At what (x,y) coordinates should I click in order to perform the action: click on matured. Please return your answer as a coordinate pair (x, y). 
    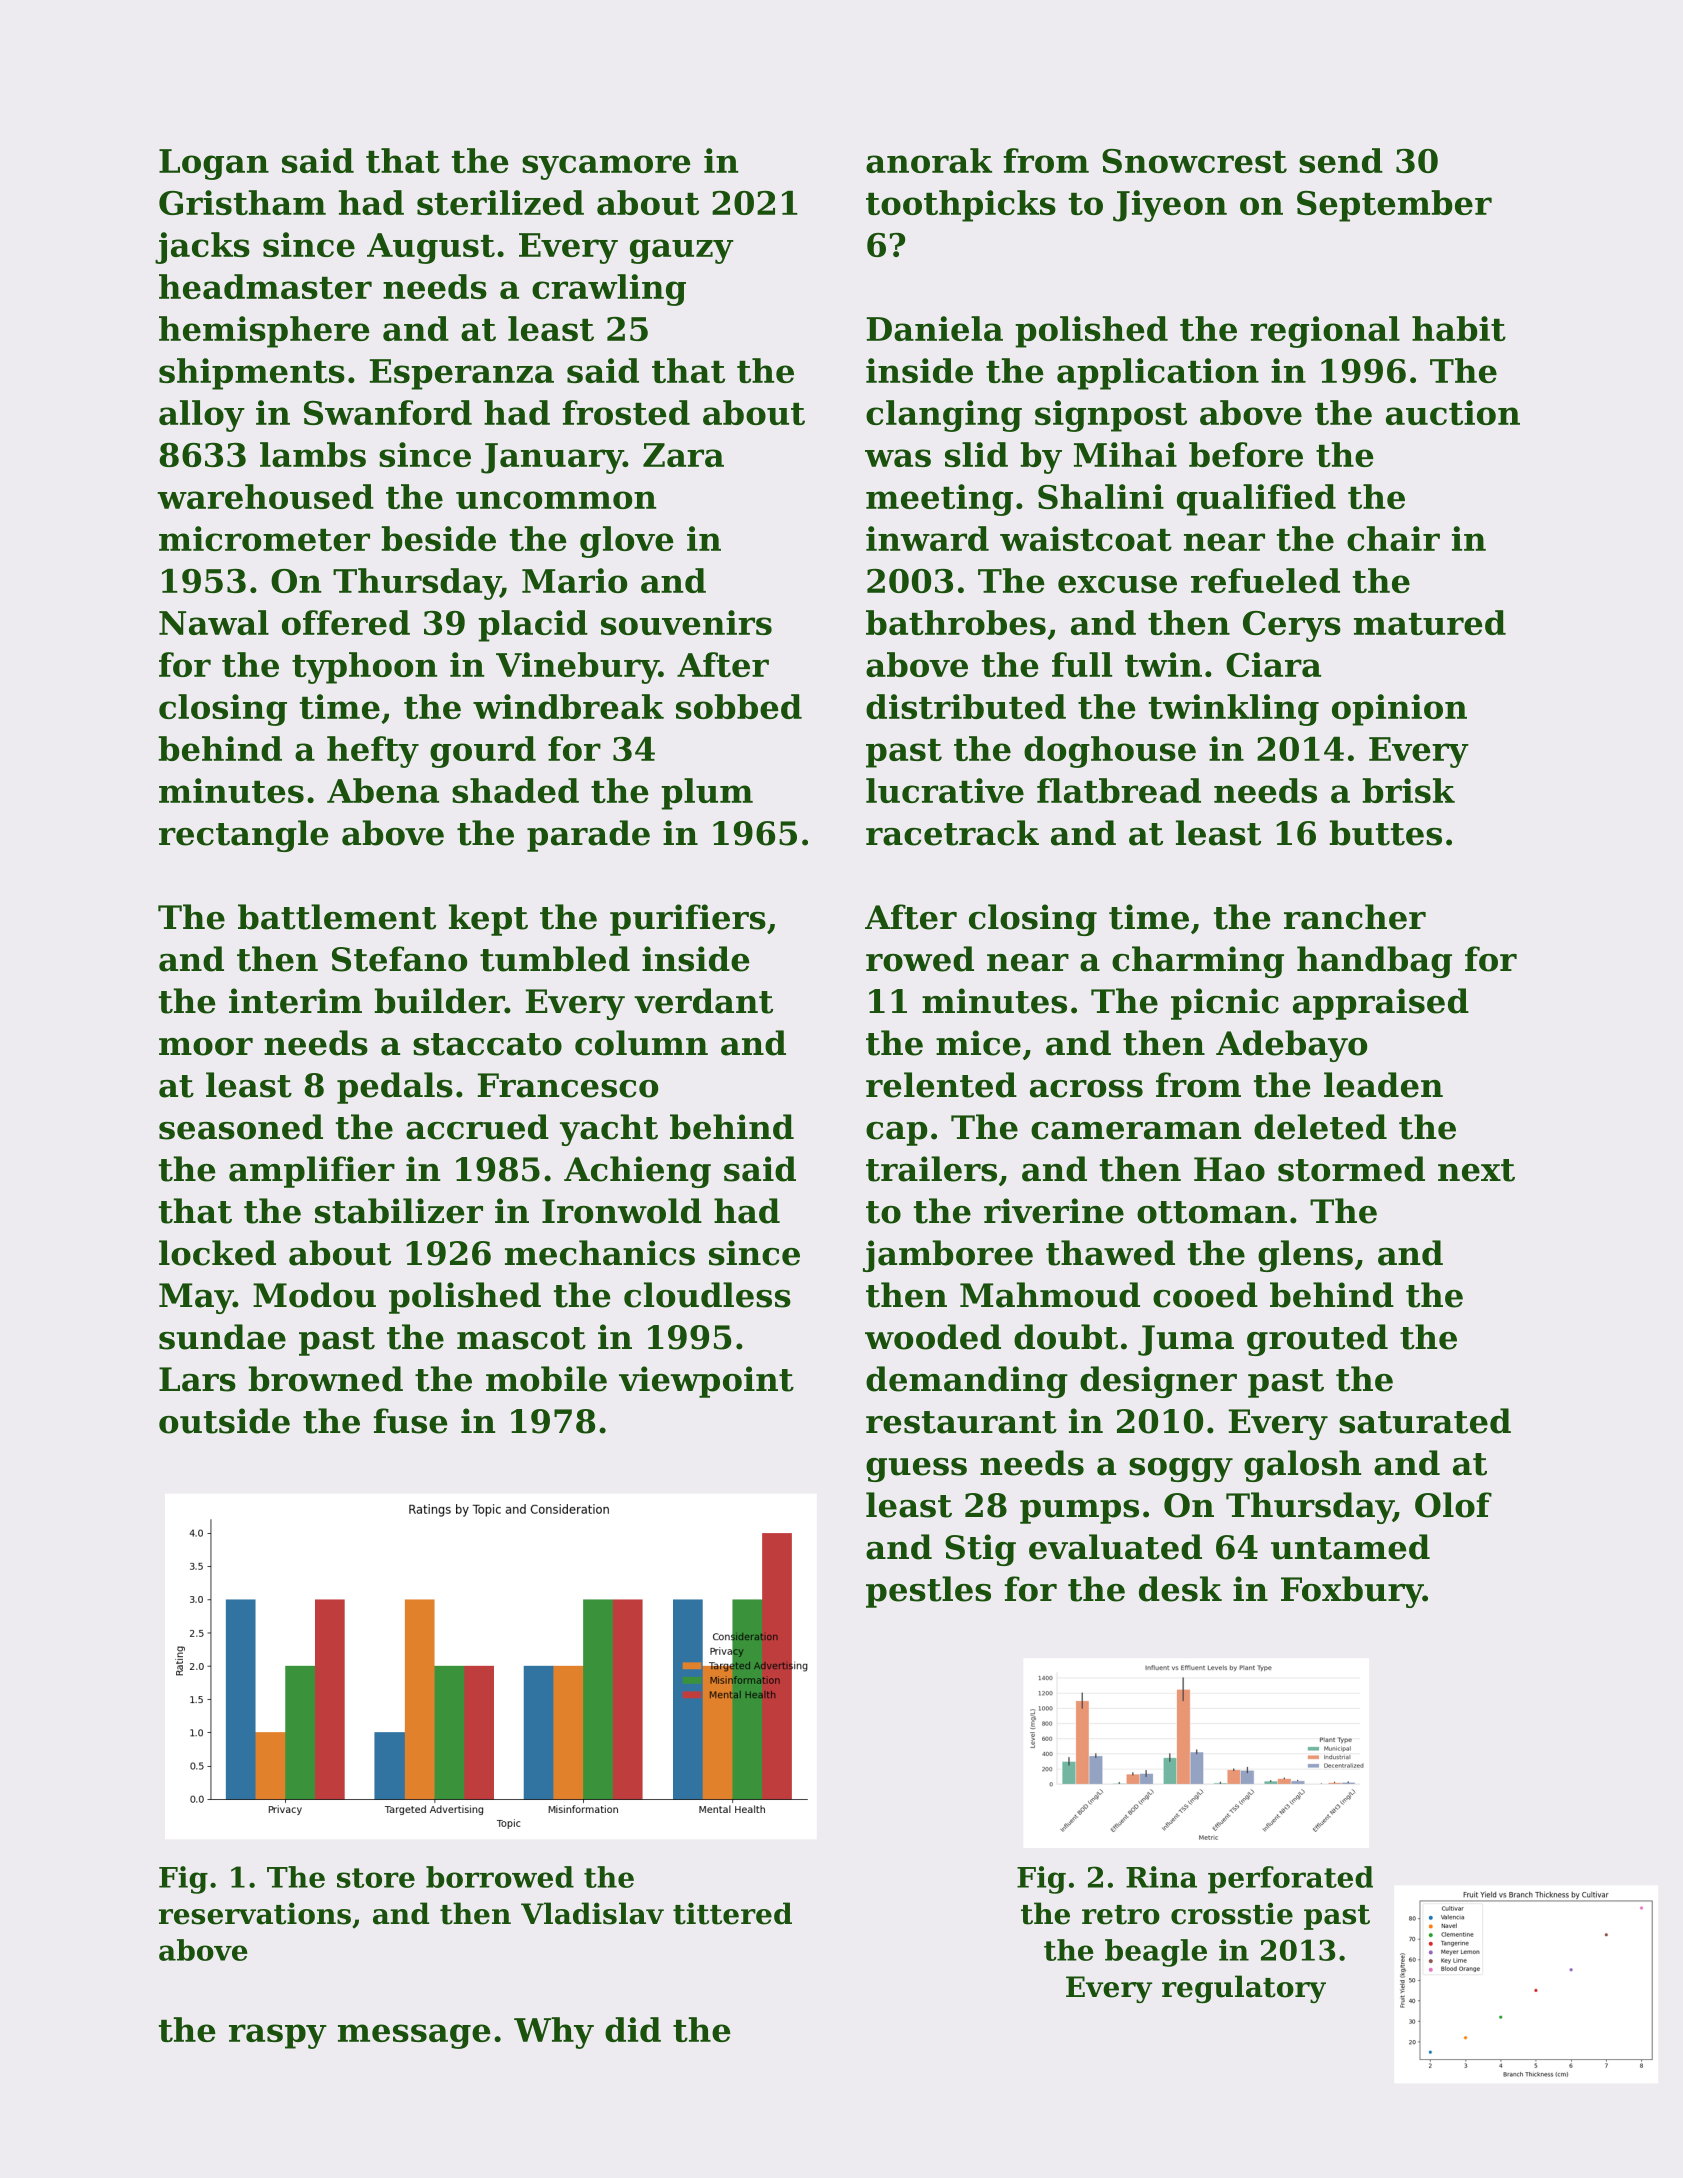
    Looking at the image, I should click on (1430, 622).
